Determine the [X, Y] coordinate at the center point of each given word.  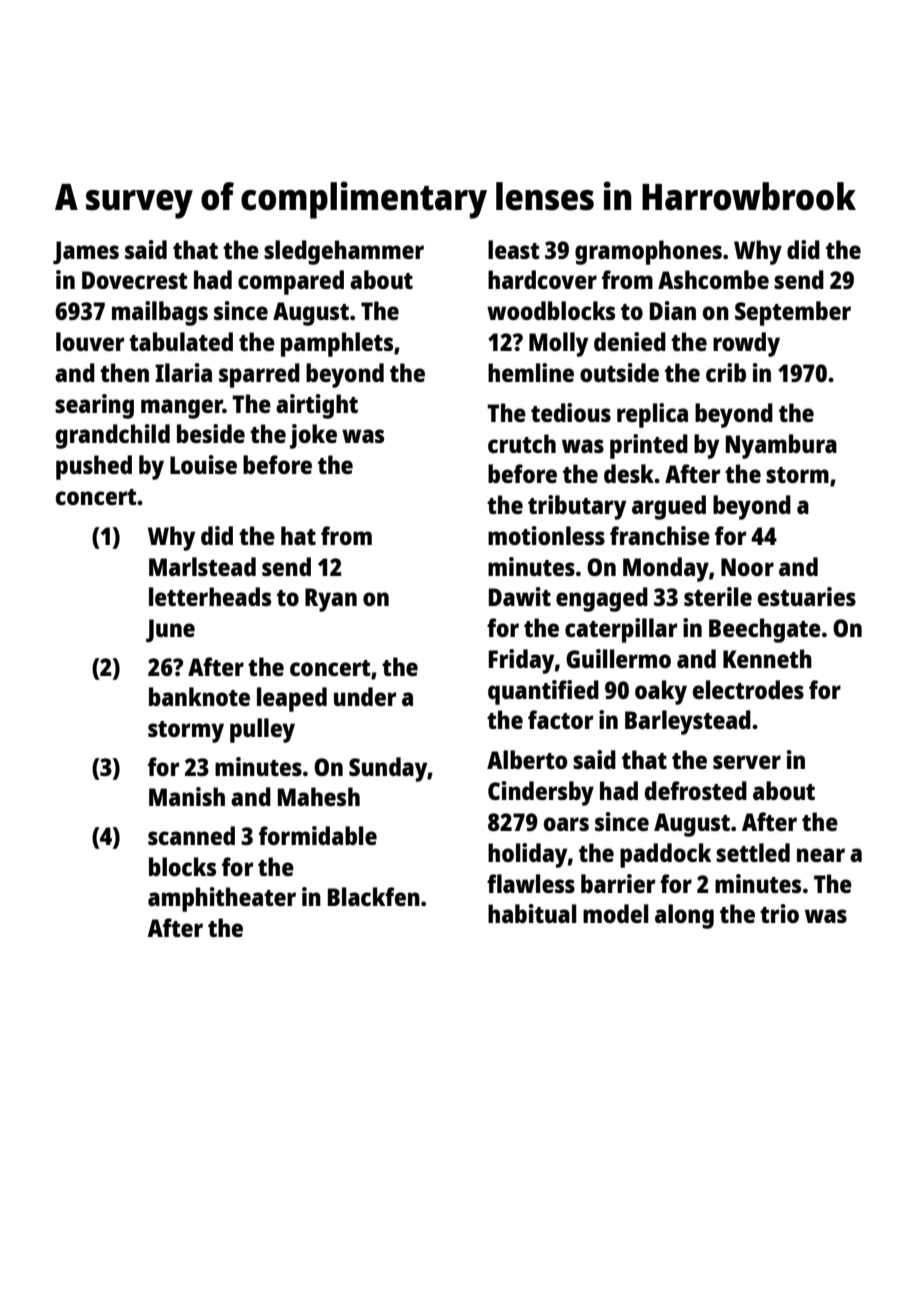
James [86, 252]
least [513, 249]
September [793, 313]
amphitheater [222, 899]
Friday [522, 661]
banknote [199, 696]
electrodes [748, 689]
